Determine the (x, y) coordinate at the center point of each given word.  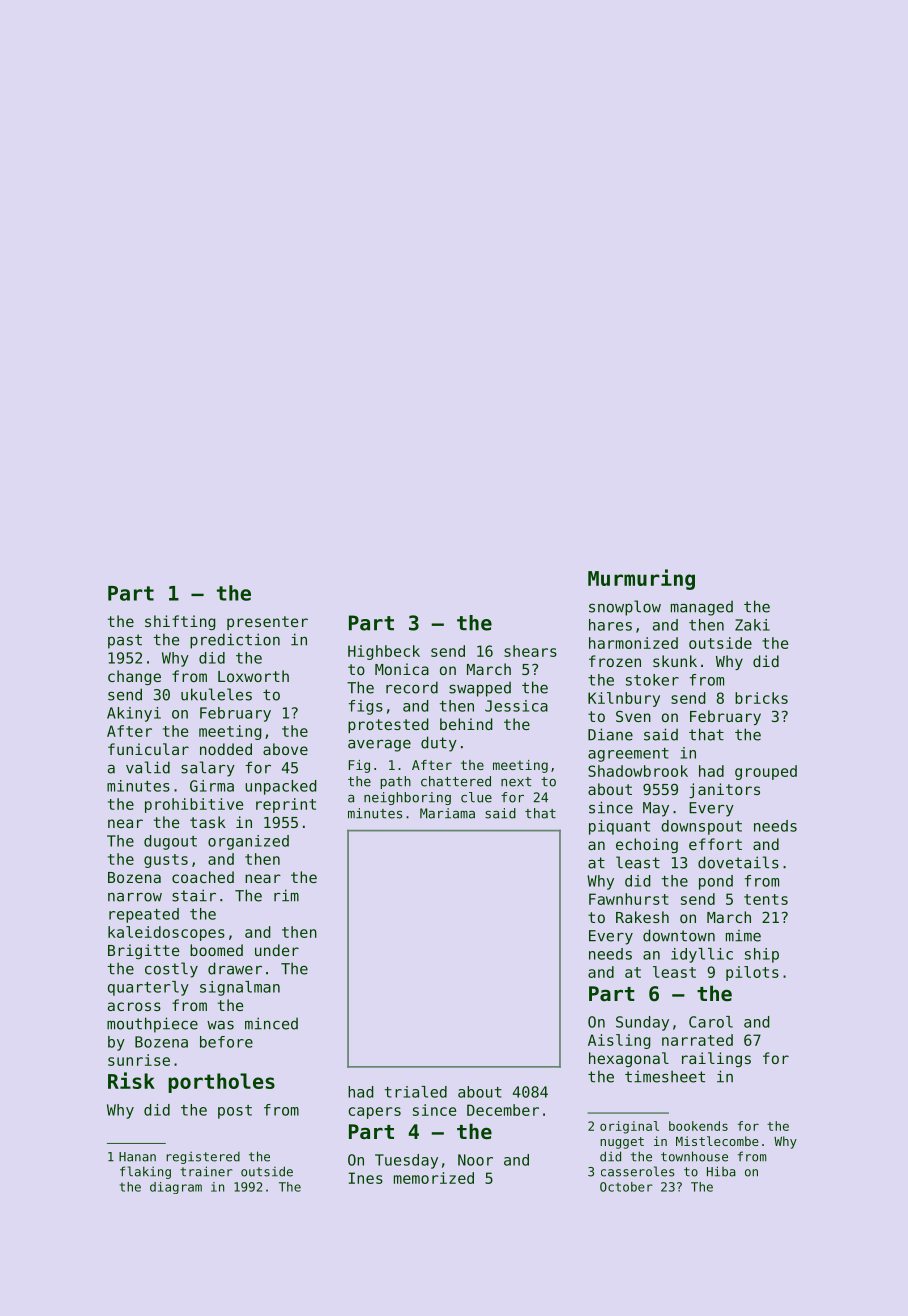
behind (466, 724)
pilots (752, 973)
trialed (416, 1092)
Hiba (721, 1171)
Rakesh (642, 917)
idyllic (702, 955)
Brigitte (143, 951)
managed (702, 608)
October (626, 1187)
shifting (180, 622)
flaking (145, 1172)
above (285, 749)
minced (271, 1023)
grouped (766, 772)
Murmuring (641, 579)
